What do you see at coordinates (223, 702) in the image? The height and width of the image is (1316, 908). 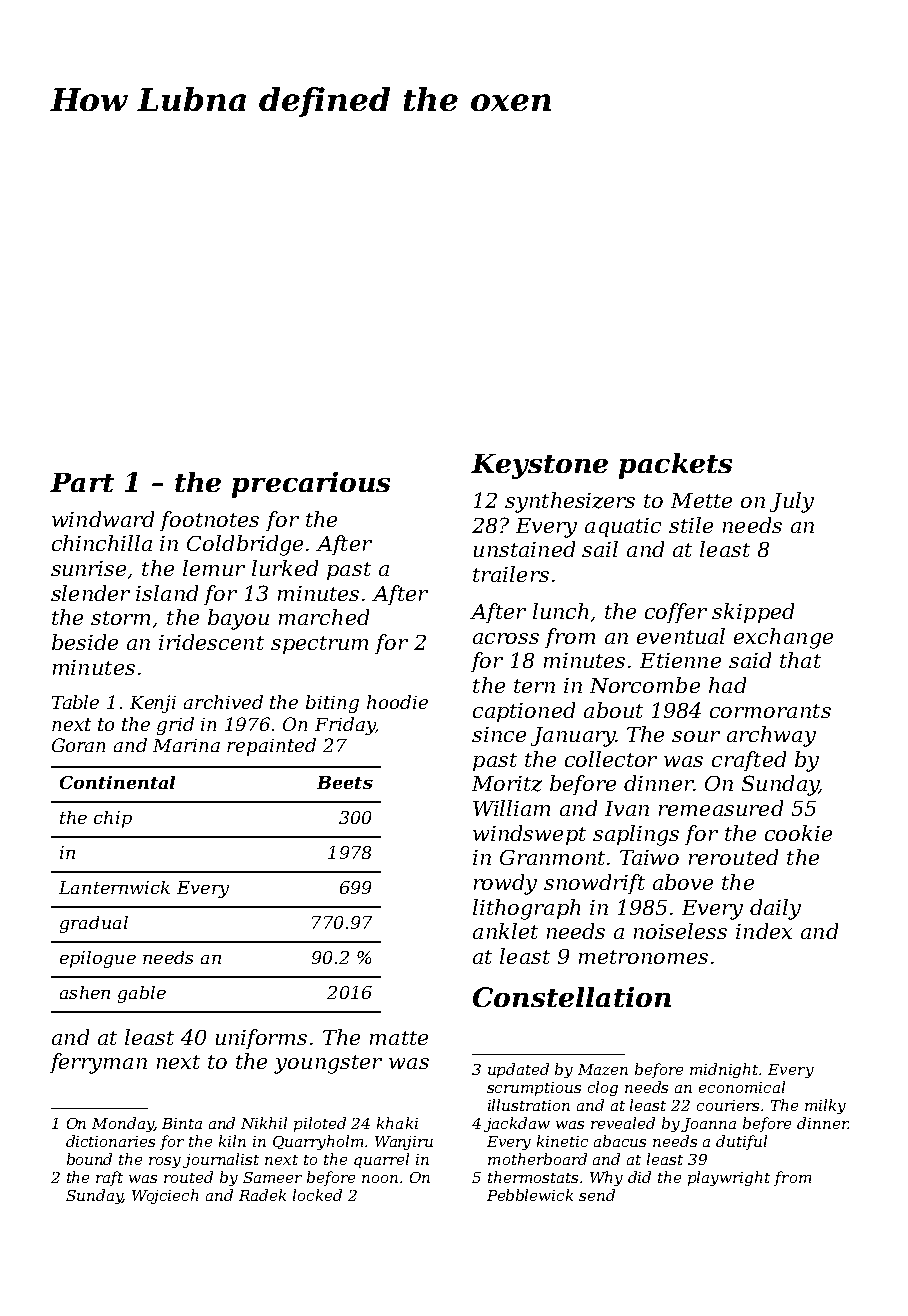 I see `archived` at bounding box center [223, 702].
